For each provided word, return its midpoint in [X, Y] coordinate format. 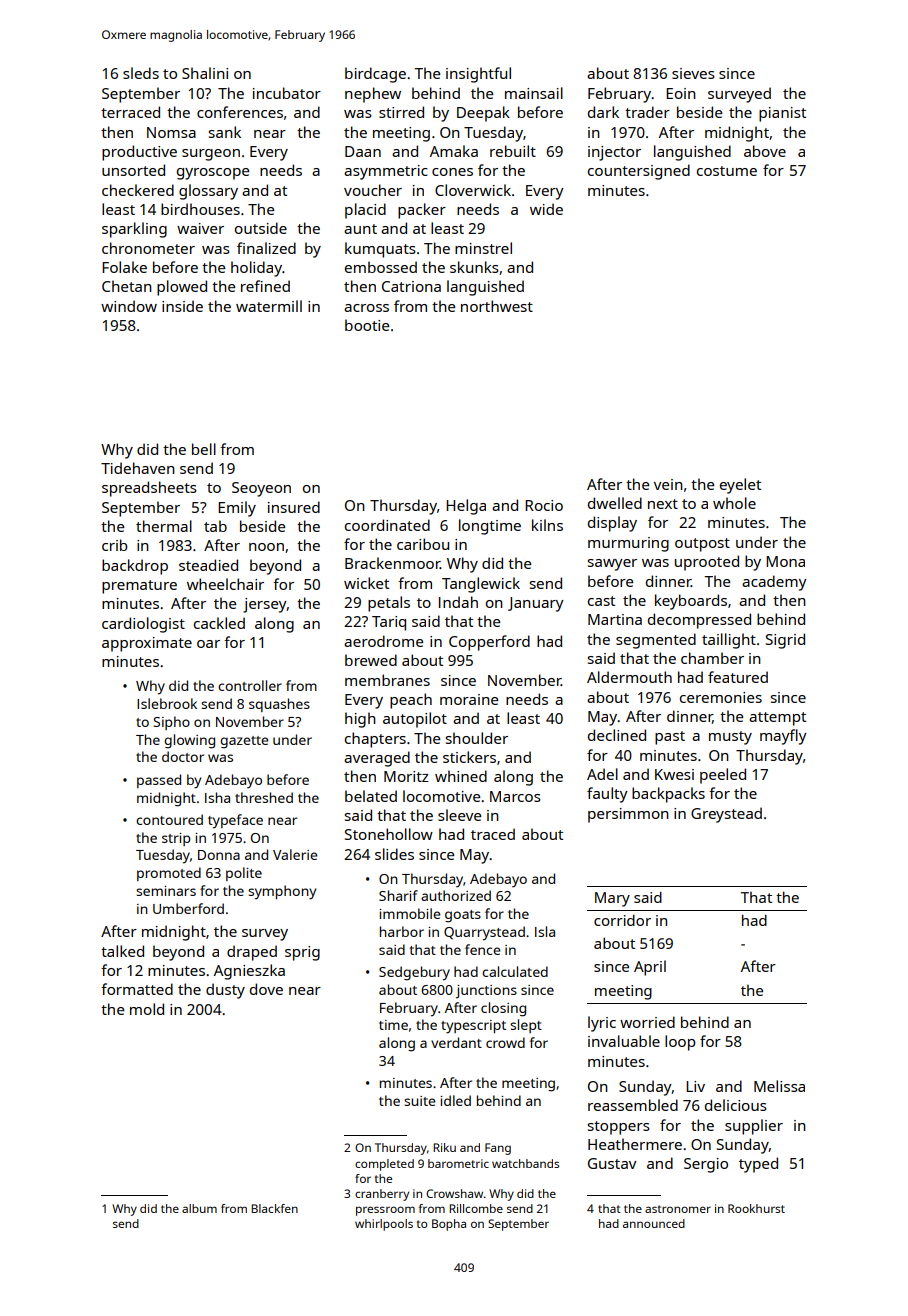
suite [420, 1101]
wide [546, 209]
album [199, 1208]
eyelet [740, 486]
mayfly [783, 737]
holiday [256, 269]
